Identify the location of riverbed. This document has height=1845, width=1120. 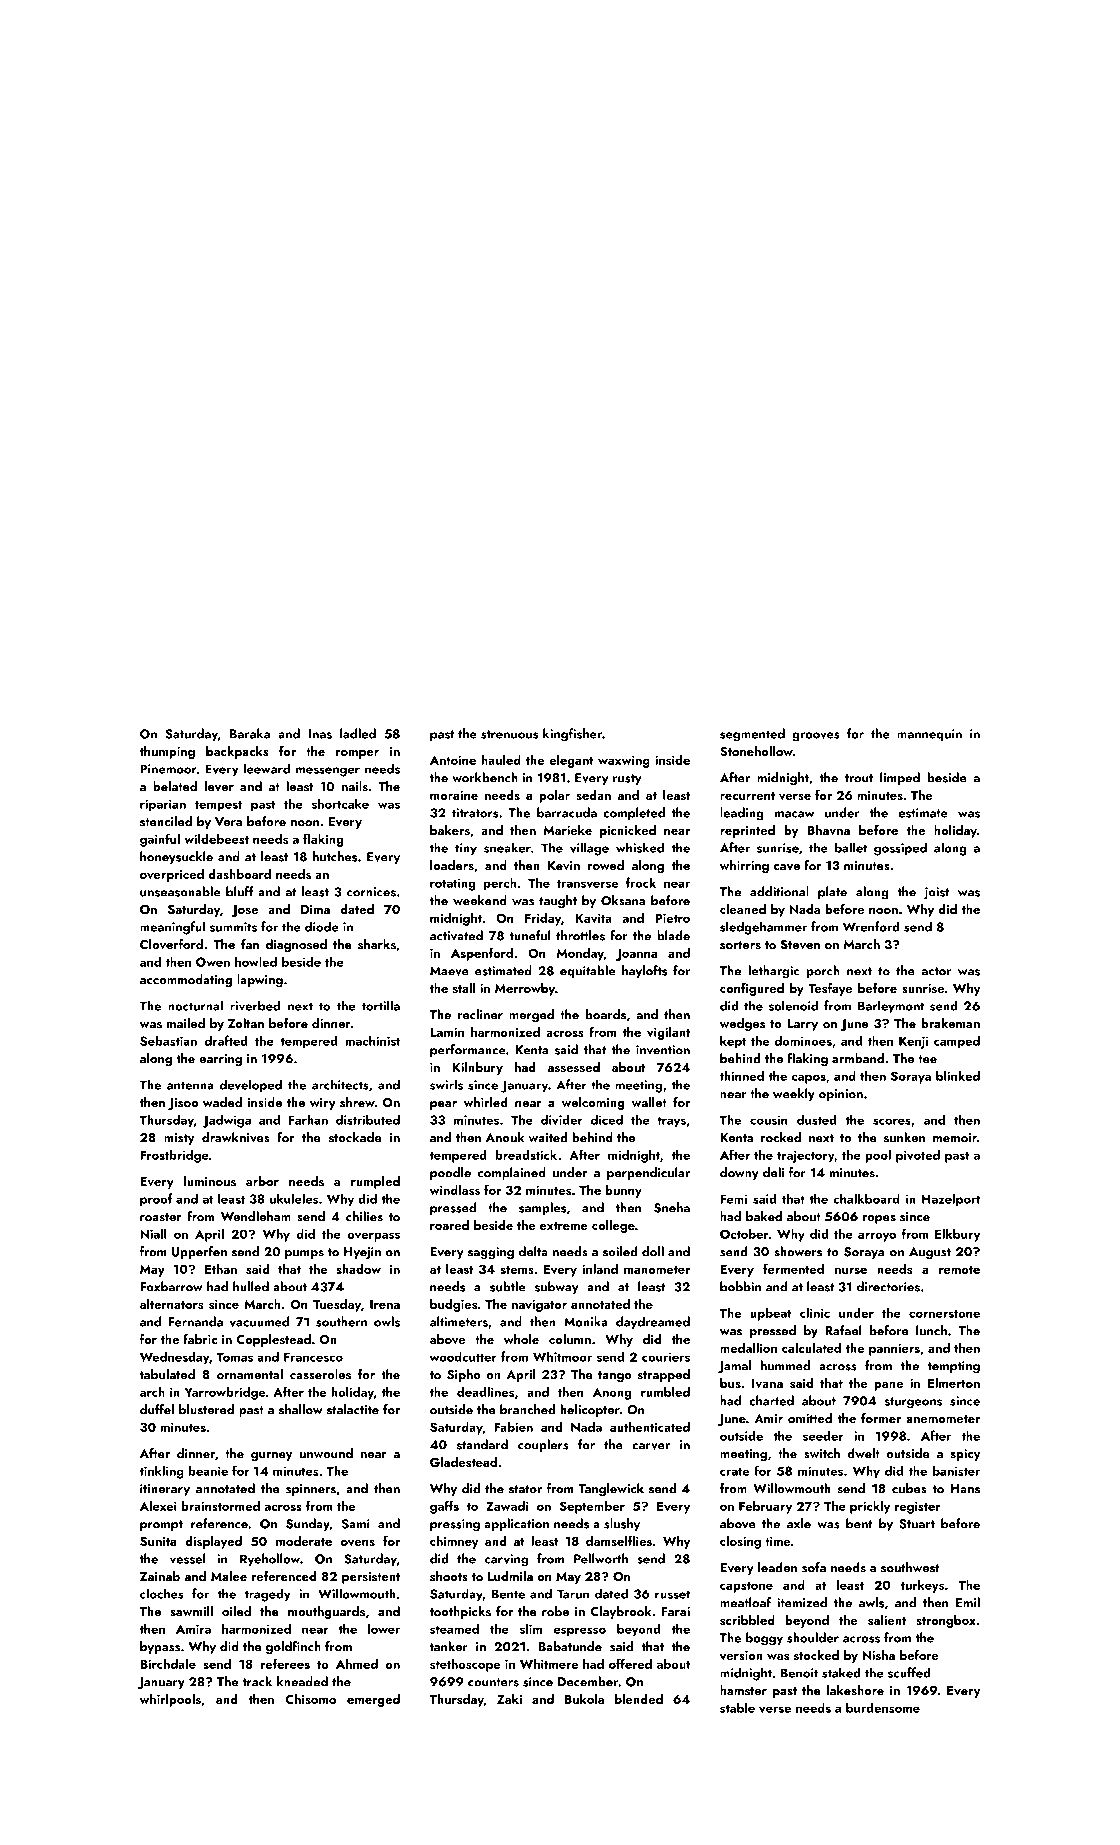
(255, 1005).
